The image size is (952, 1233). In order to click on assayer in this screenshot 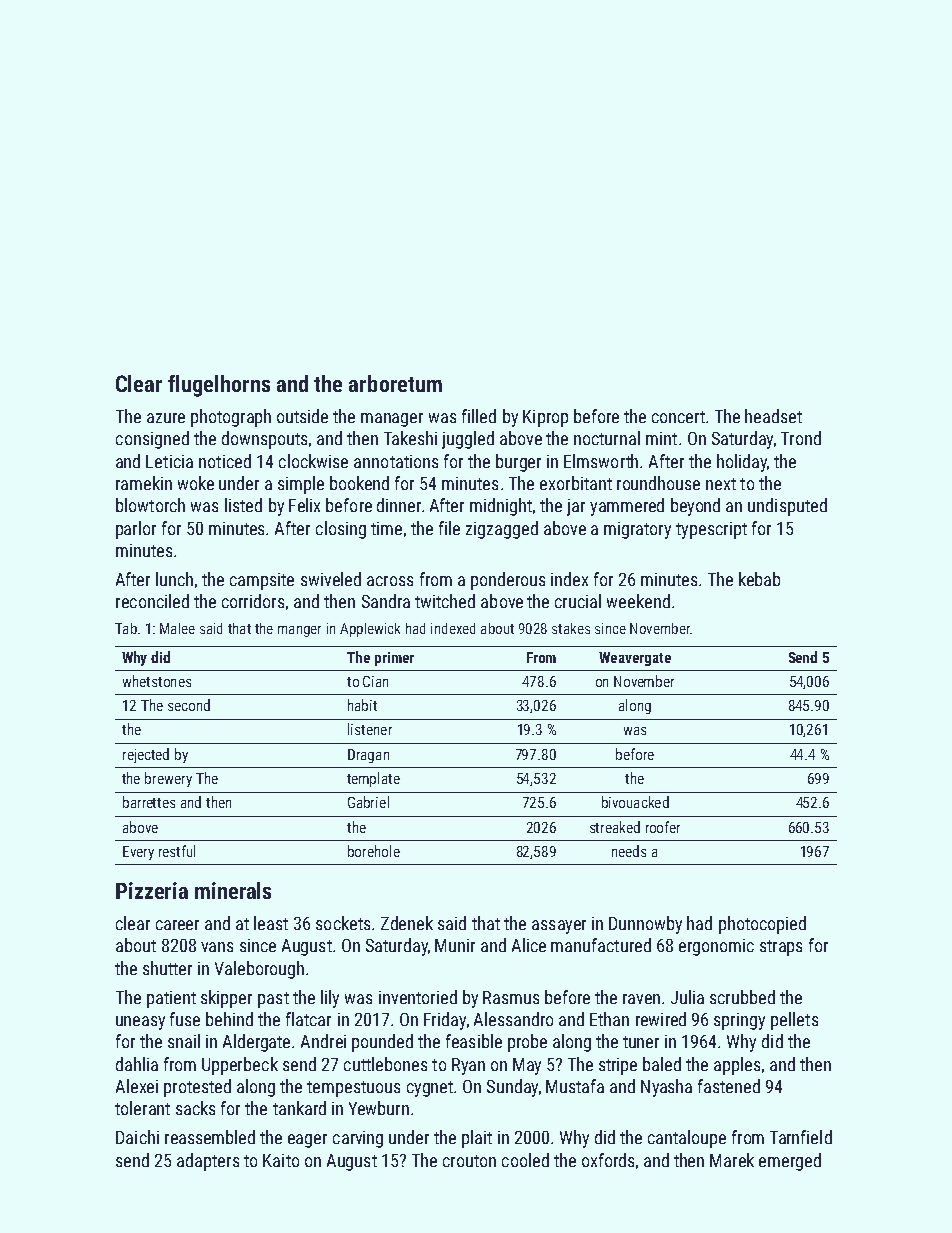, I will do `click(559, 927)`.
